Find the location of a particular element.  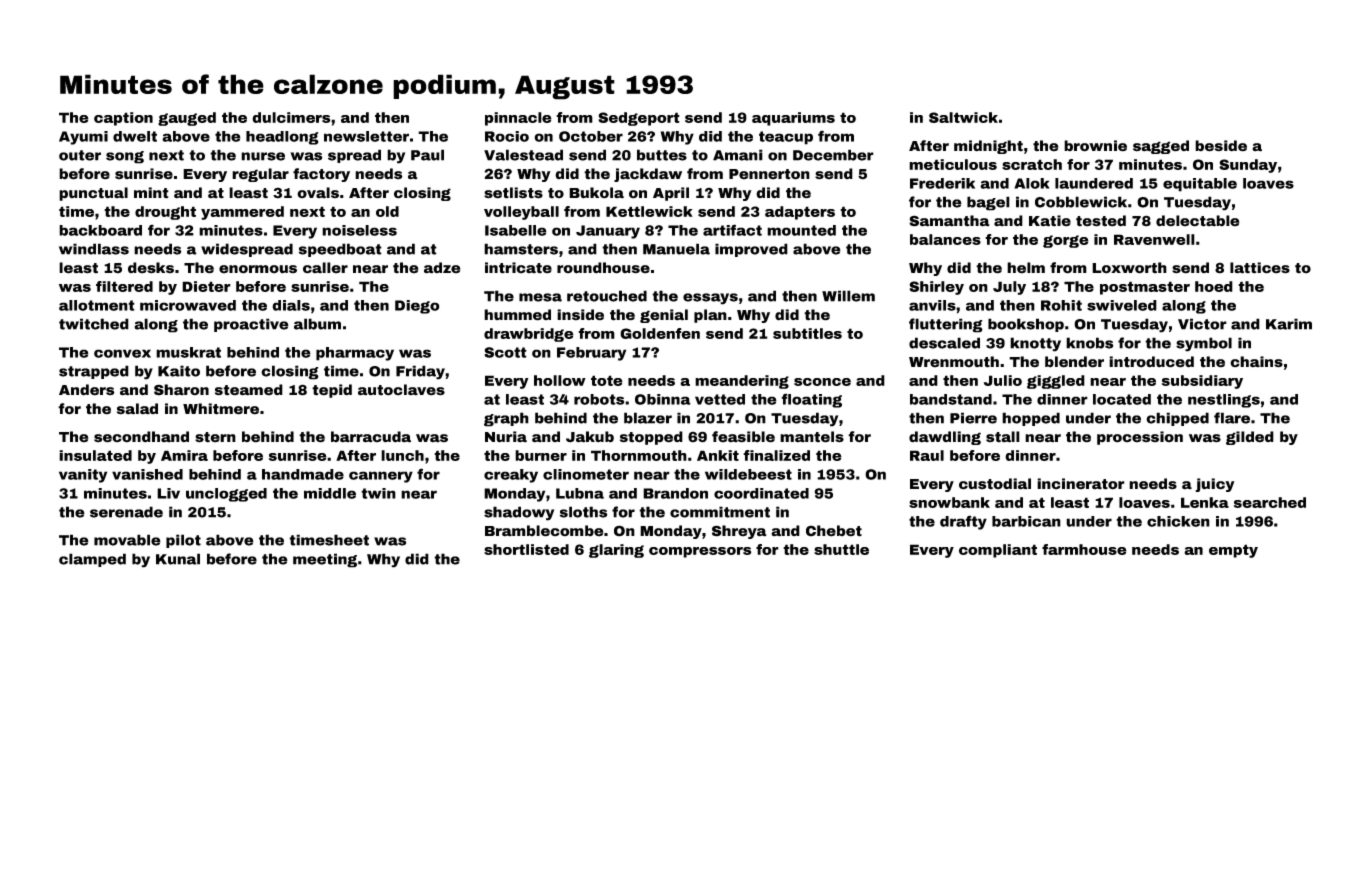

shortlisted is located at coordinates (526, 549).
